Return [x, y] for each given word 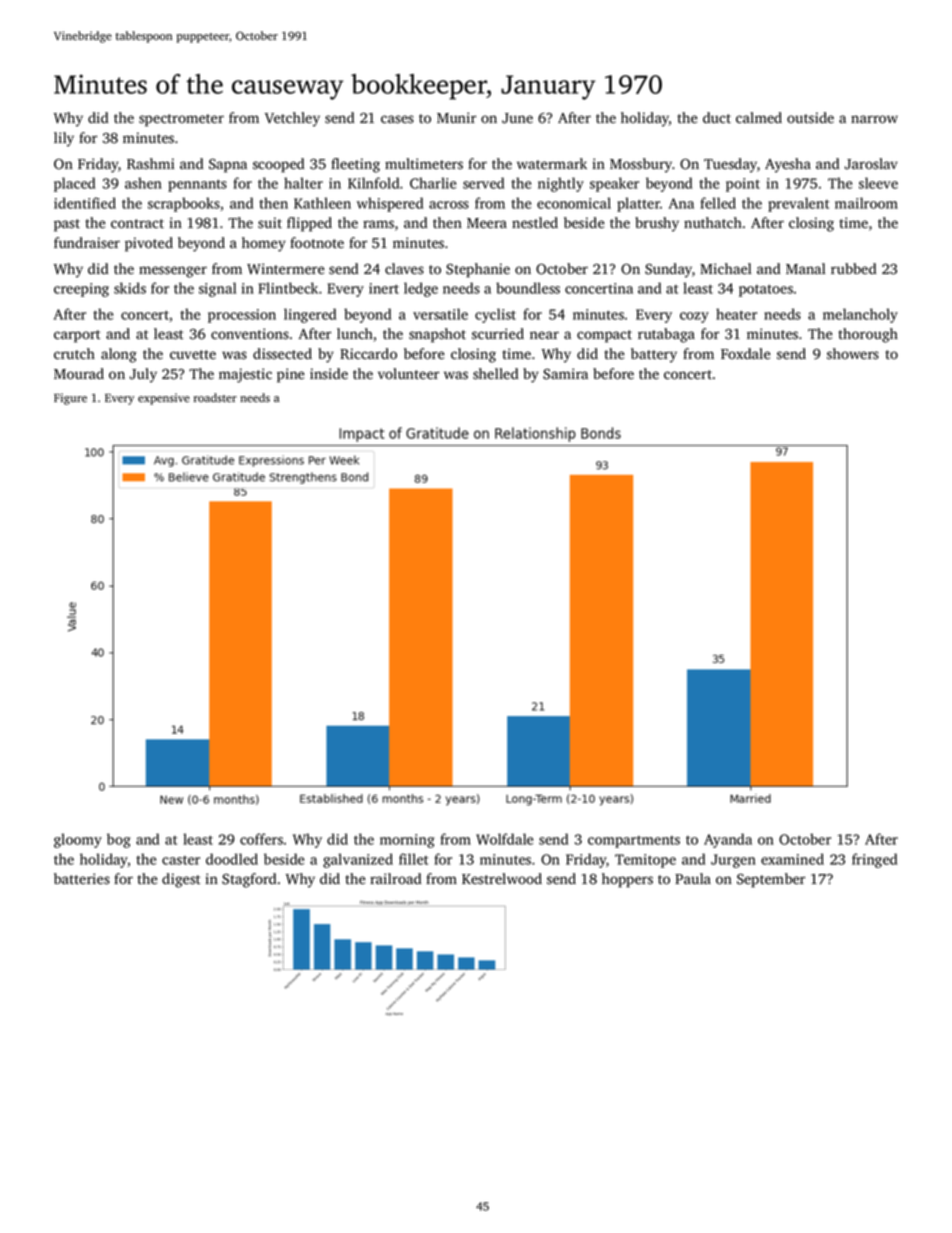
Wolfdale [504, 839]
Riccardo [368, 354]
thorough [868, 335]
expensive [164, 399]
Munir [456, 117]
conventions [250, 334]
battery [654, 355]
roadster [215, 397]
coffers [261, 839]
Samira [565, 374]
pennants [197, 185]
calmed [759, 117]
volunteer [408, 373]
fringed [874, 860]
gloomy [78, 840]
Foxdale [746, 353]
